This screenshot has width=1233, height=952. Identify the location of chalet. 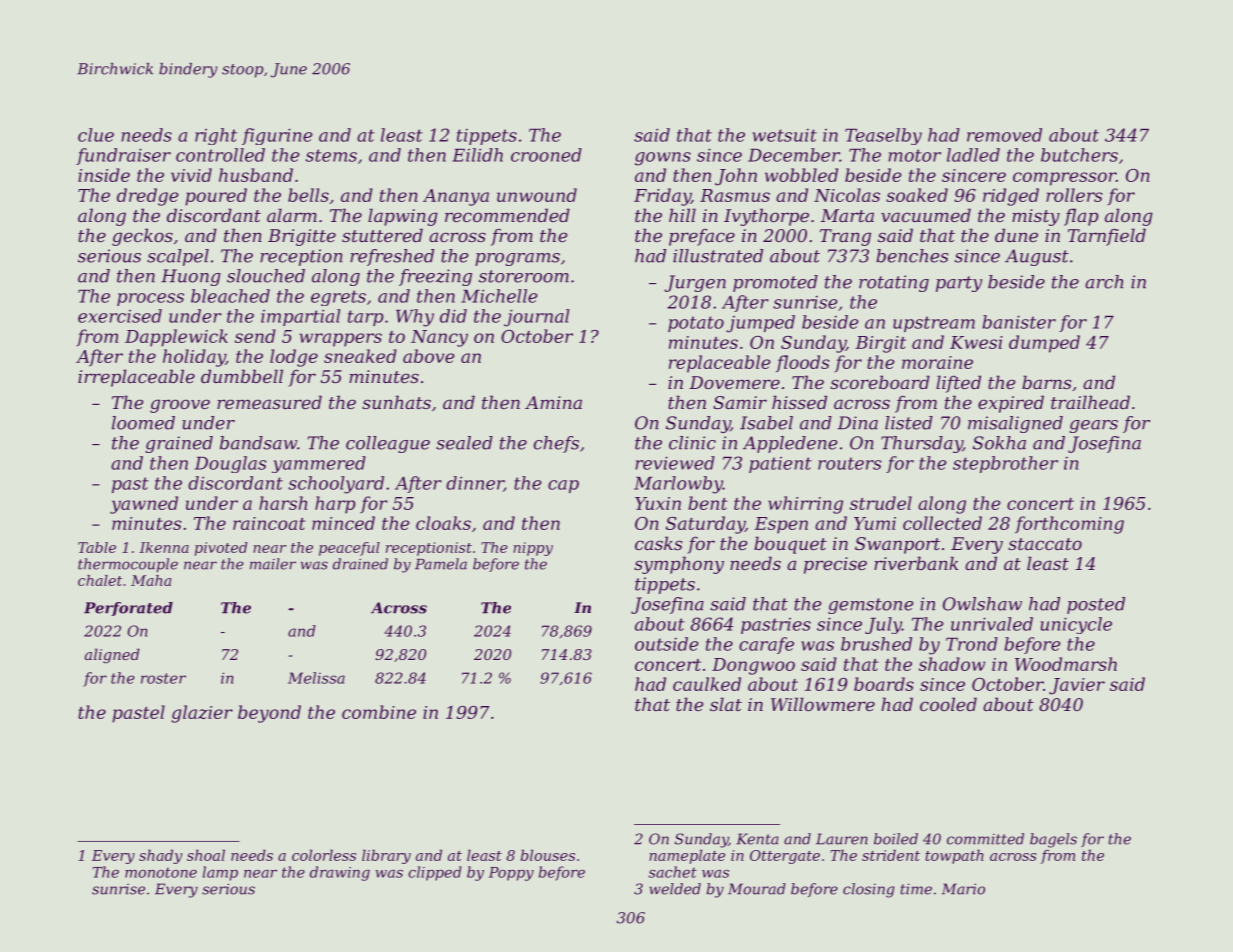
(100, 580).
